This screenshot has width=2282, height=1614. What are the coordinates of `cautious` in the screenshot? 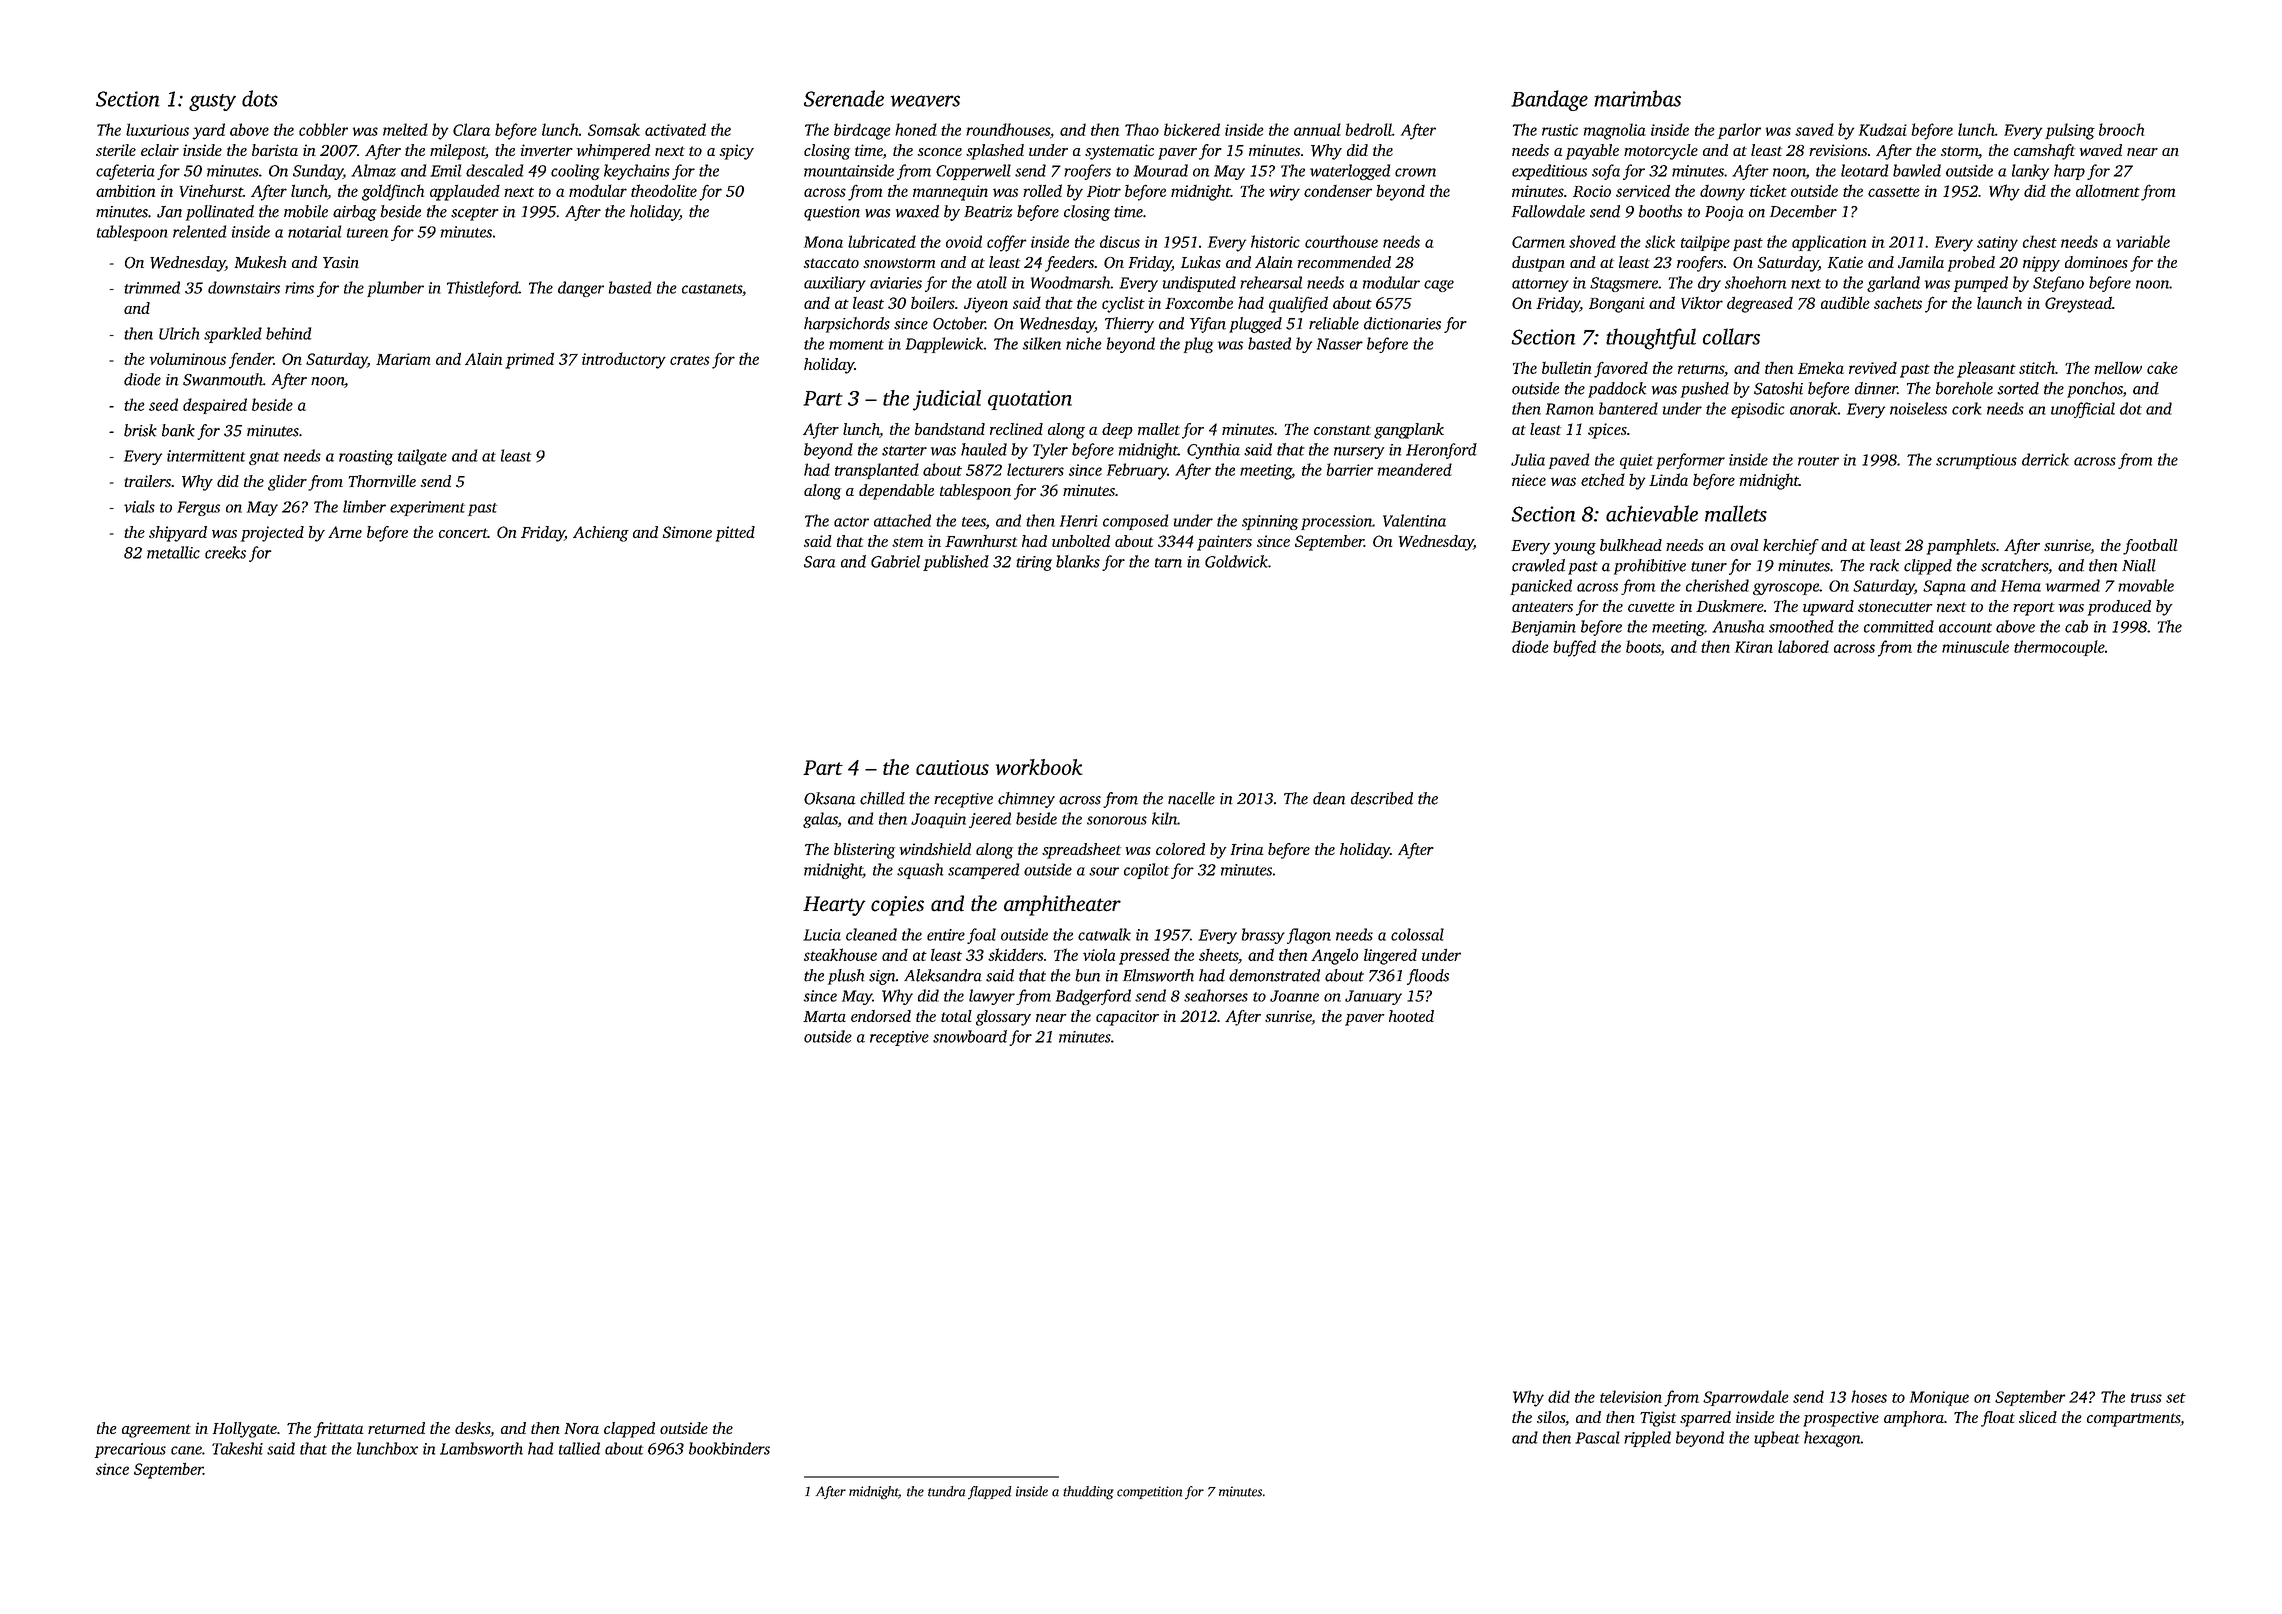 It's located at (952, 767).
